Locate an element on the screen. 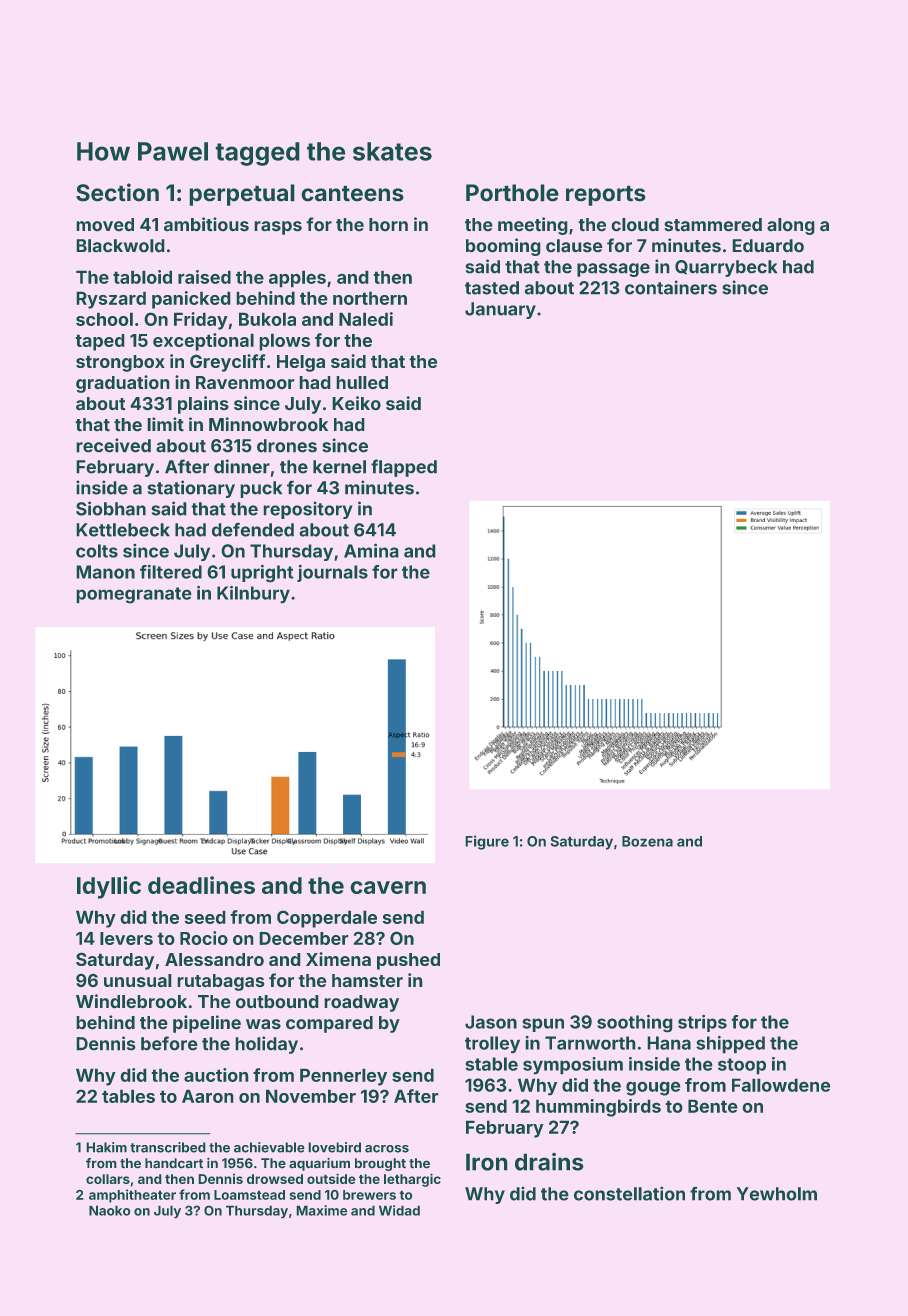 This screenshot has width=908, height=1316. rasps is located at coordinates (278, 228).
